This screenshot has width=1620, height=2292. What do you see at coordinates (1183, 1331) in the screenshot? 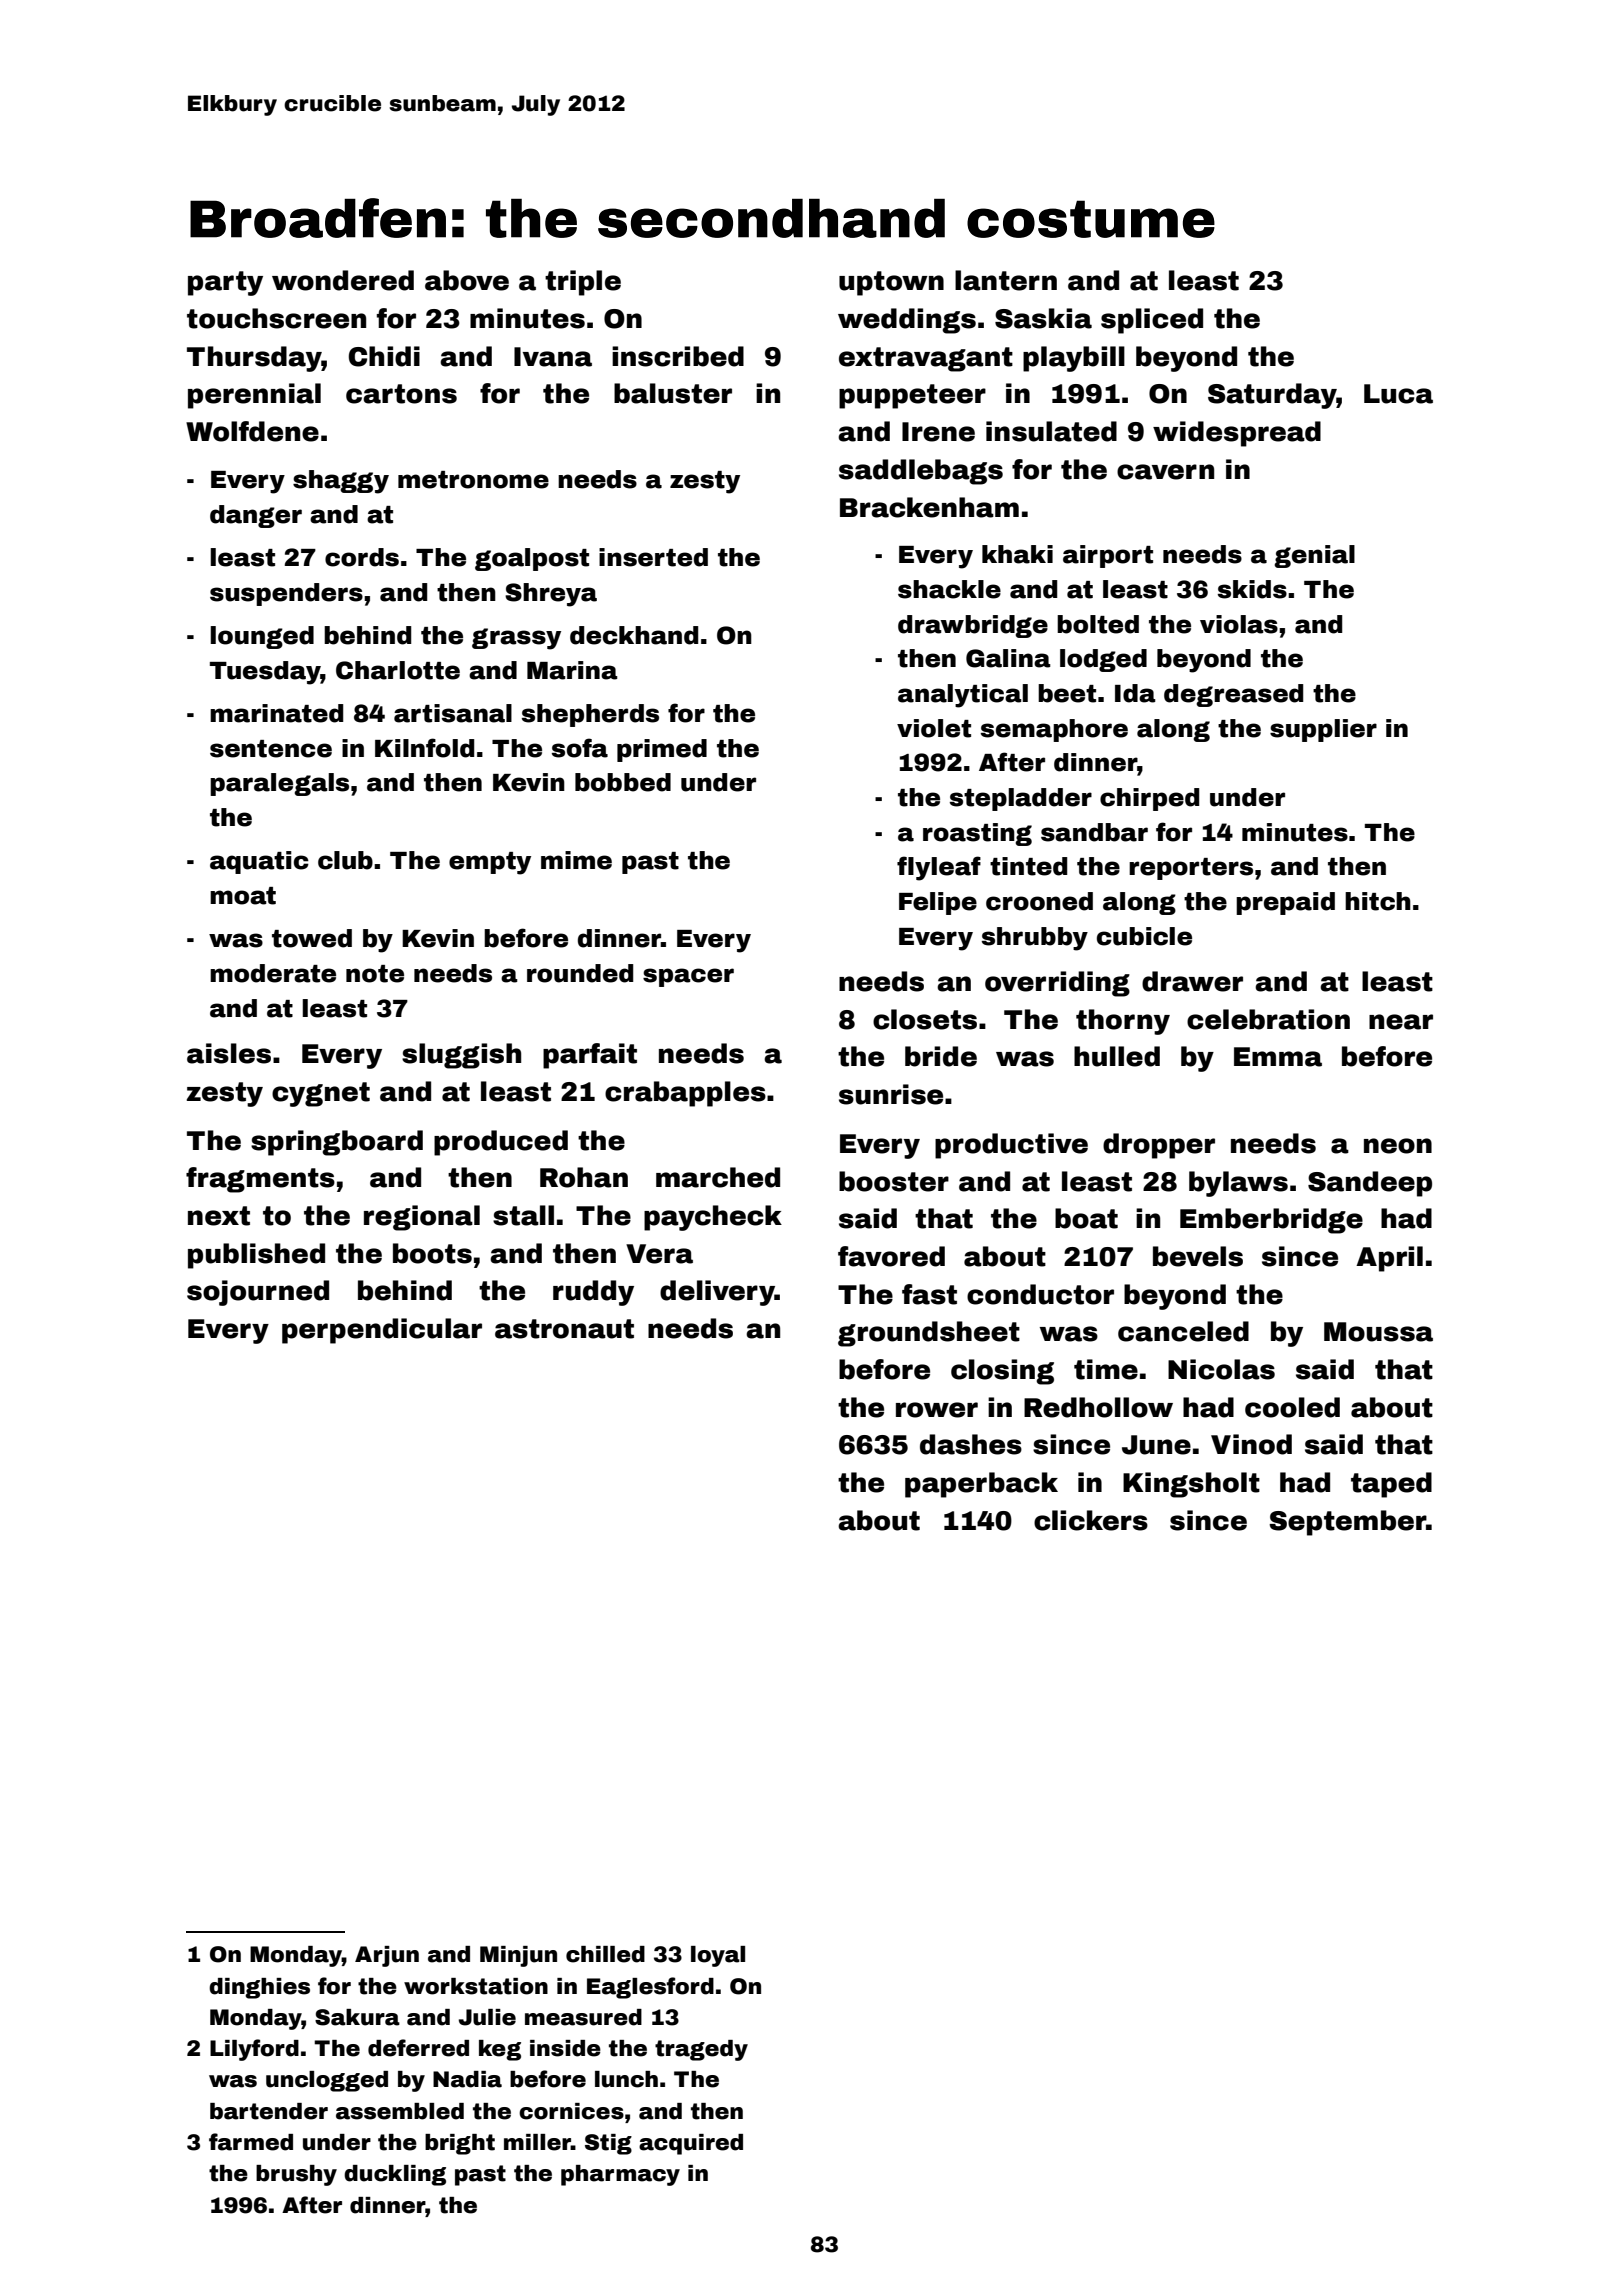
I see `canceled` at bounding box center [1183, 1331].
